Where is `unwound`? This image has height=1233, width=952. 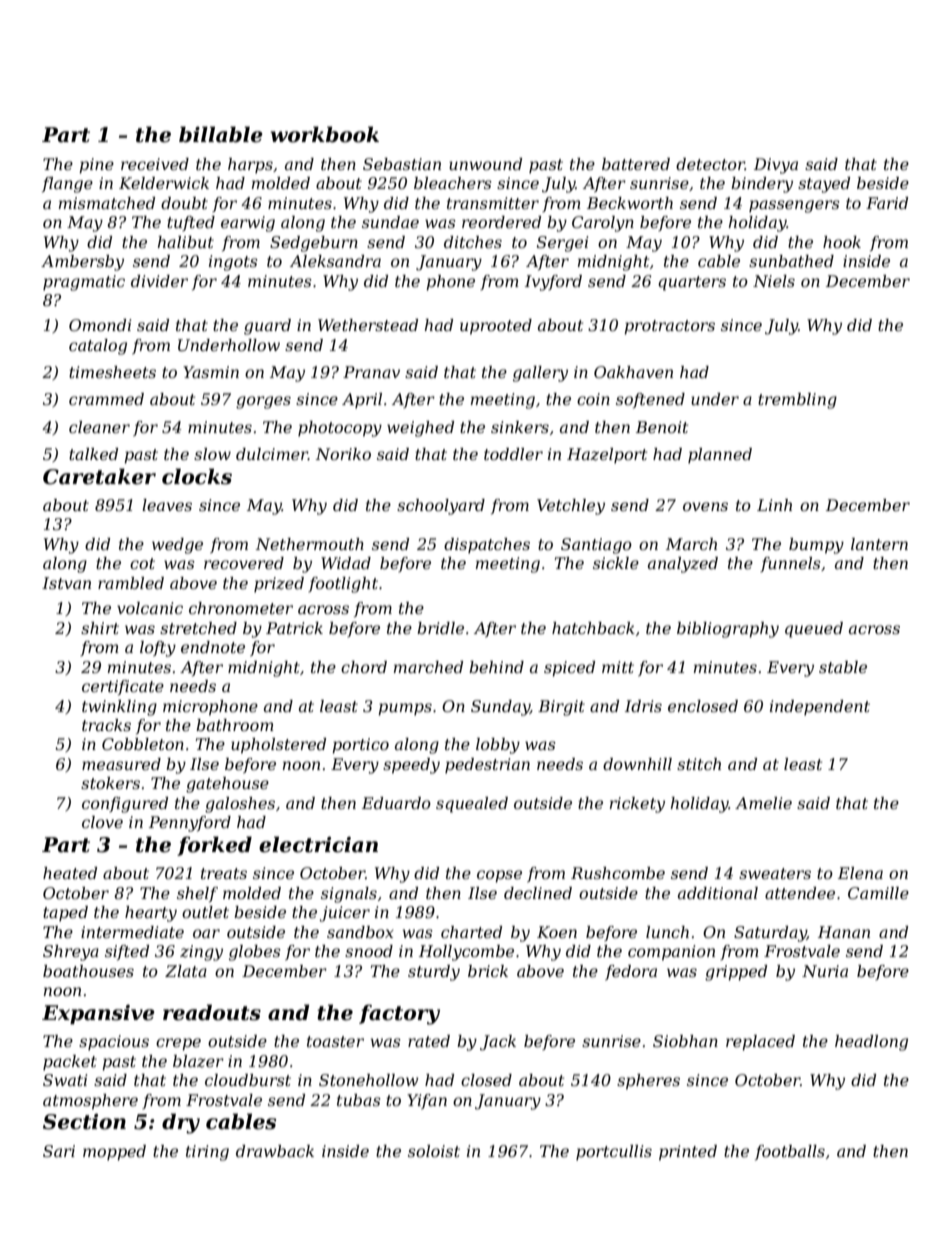
unwound is located at coordinates (485, 164).
